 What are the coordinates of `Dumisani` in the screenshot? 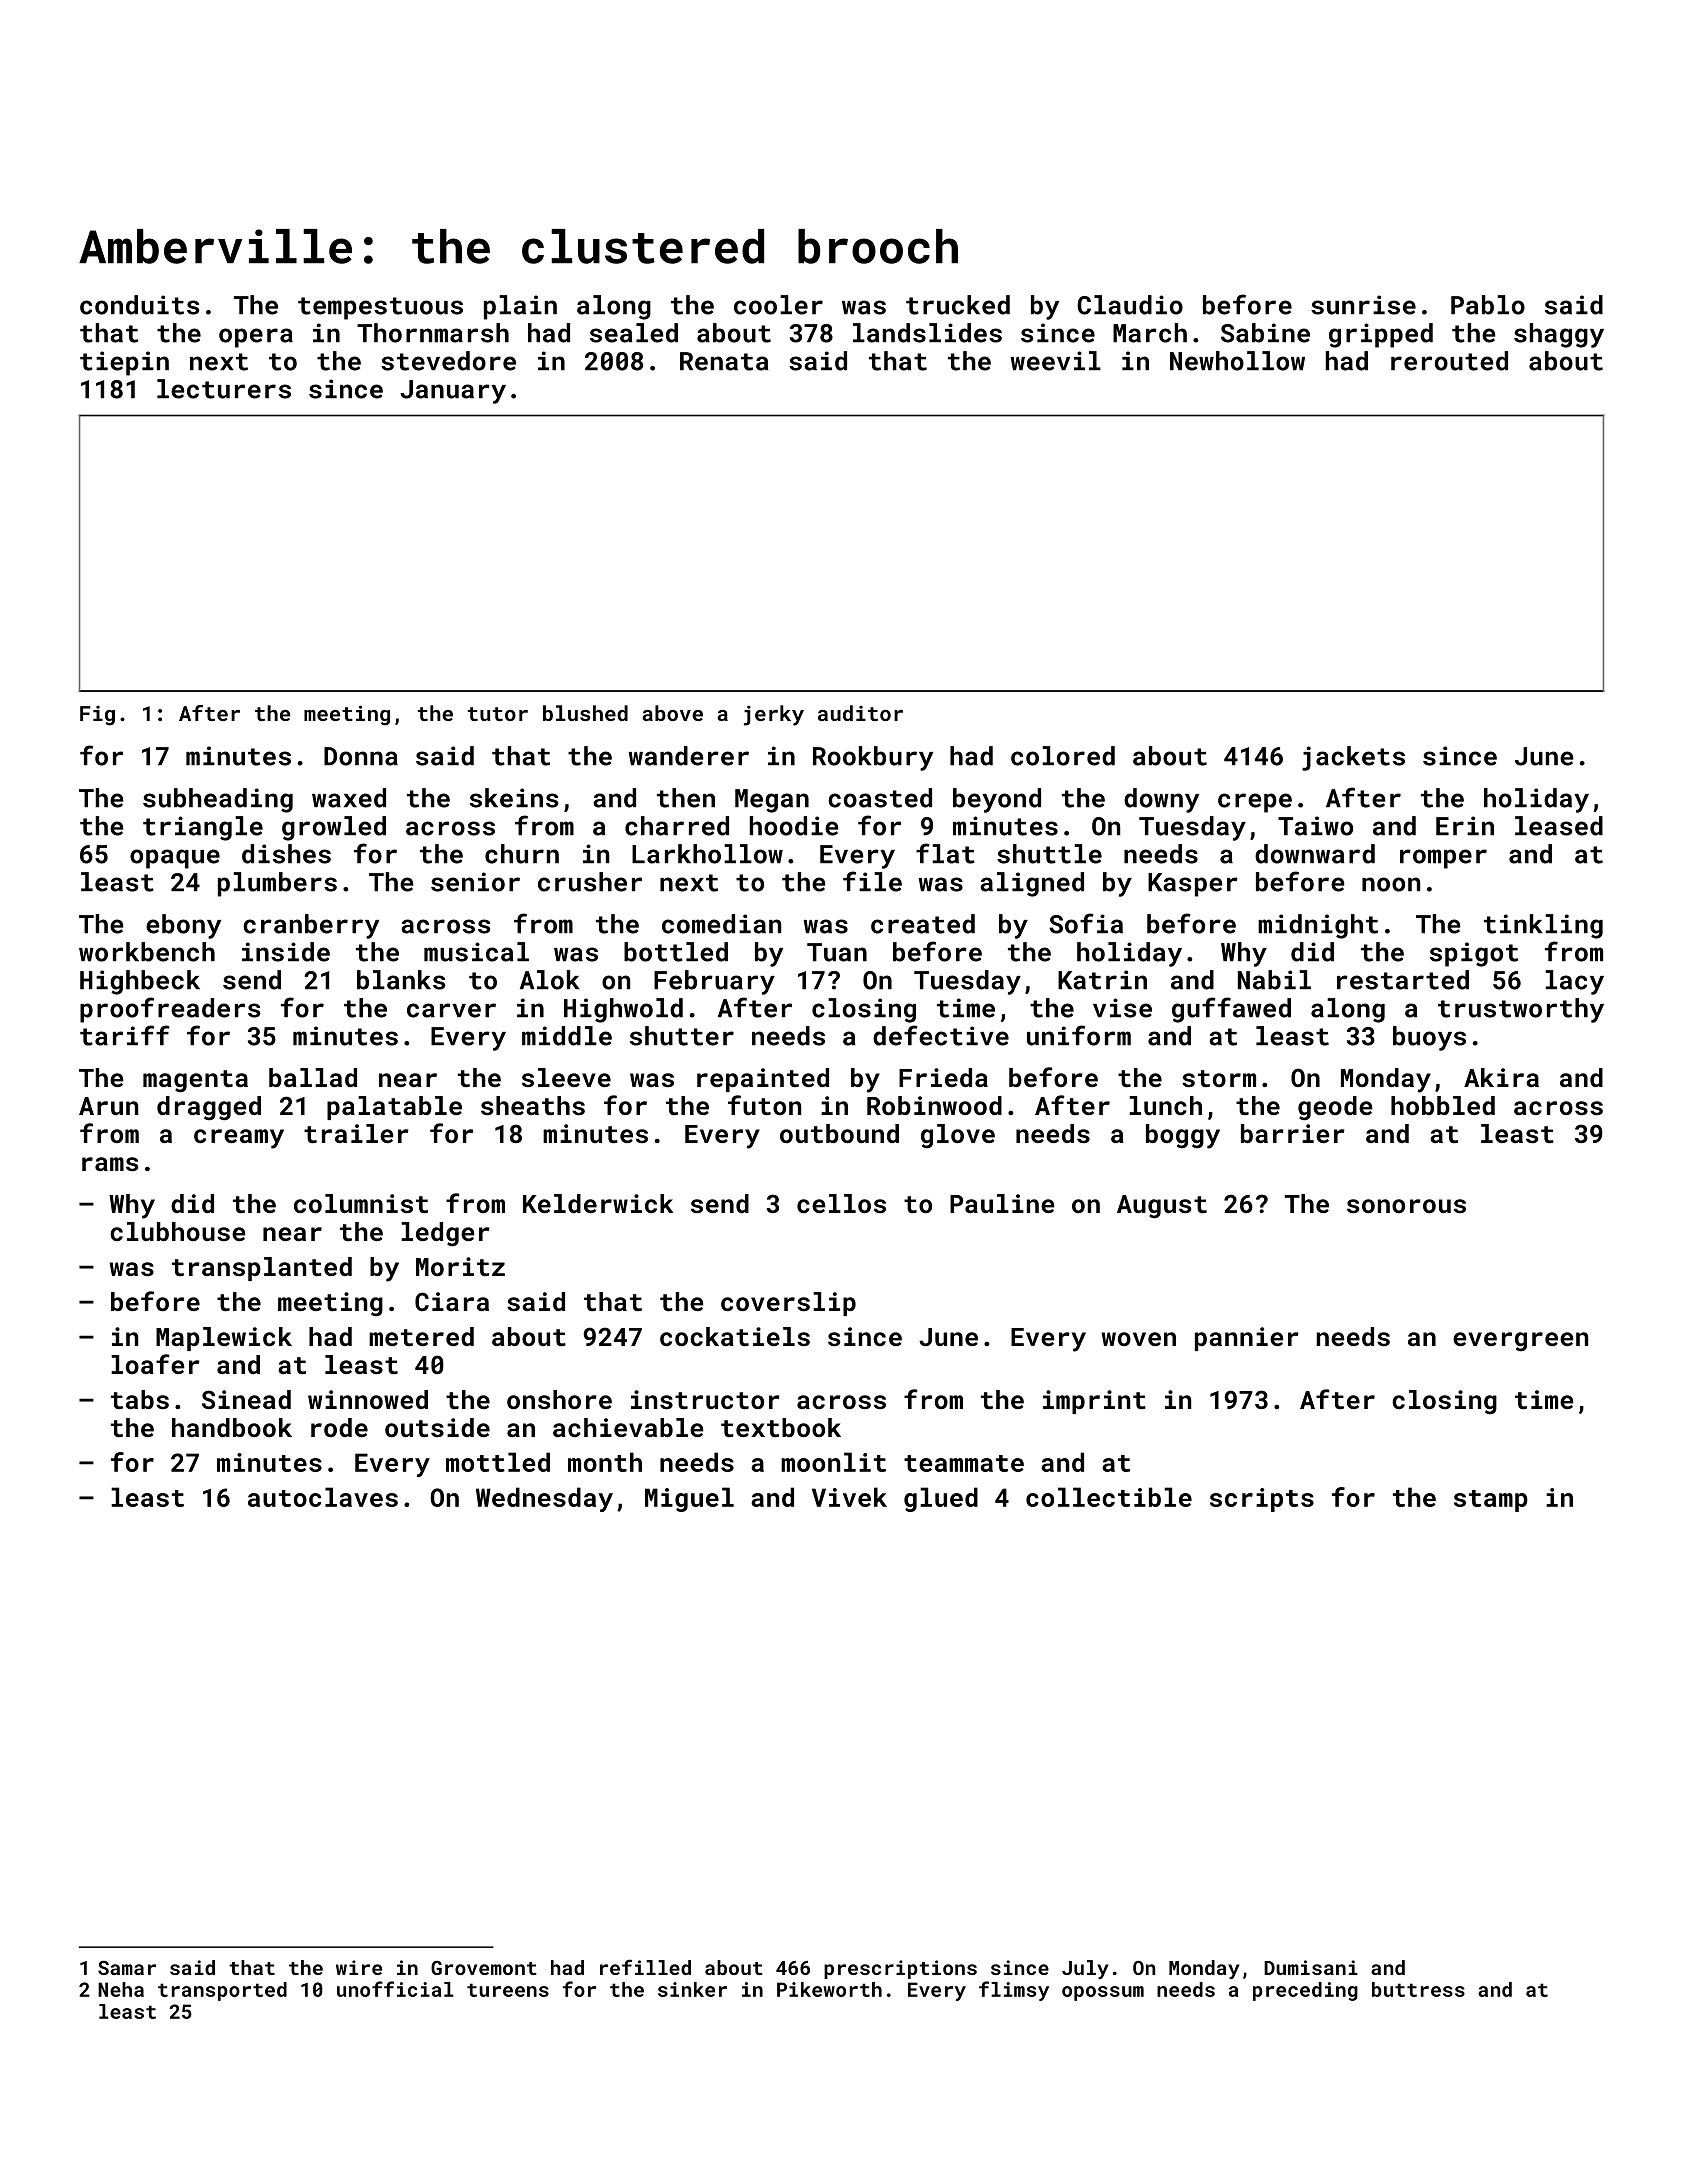 It's located at (1311, 1967).
